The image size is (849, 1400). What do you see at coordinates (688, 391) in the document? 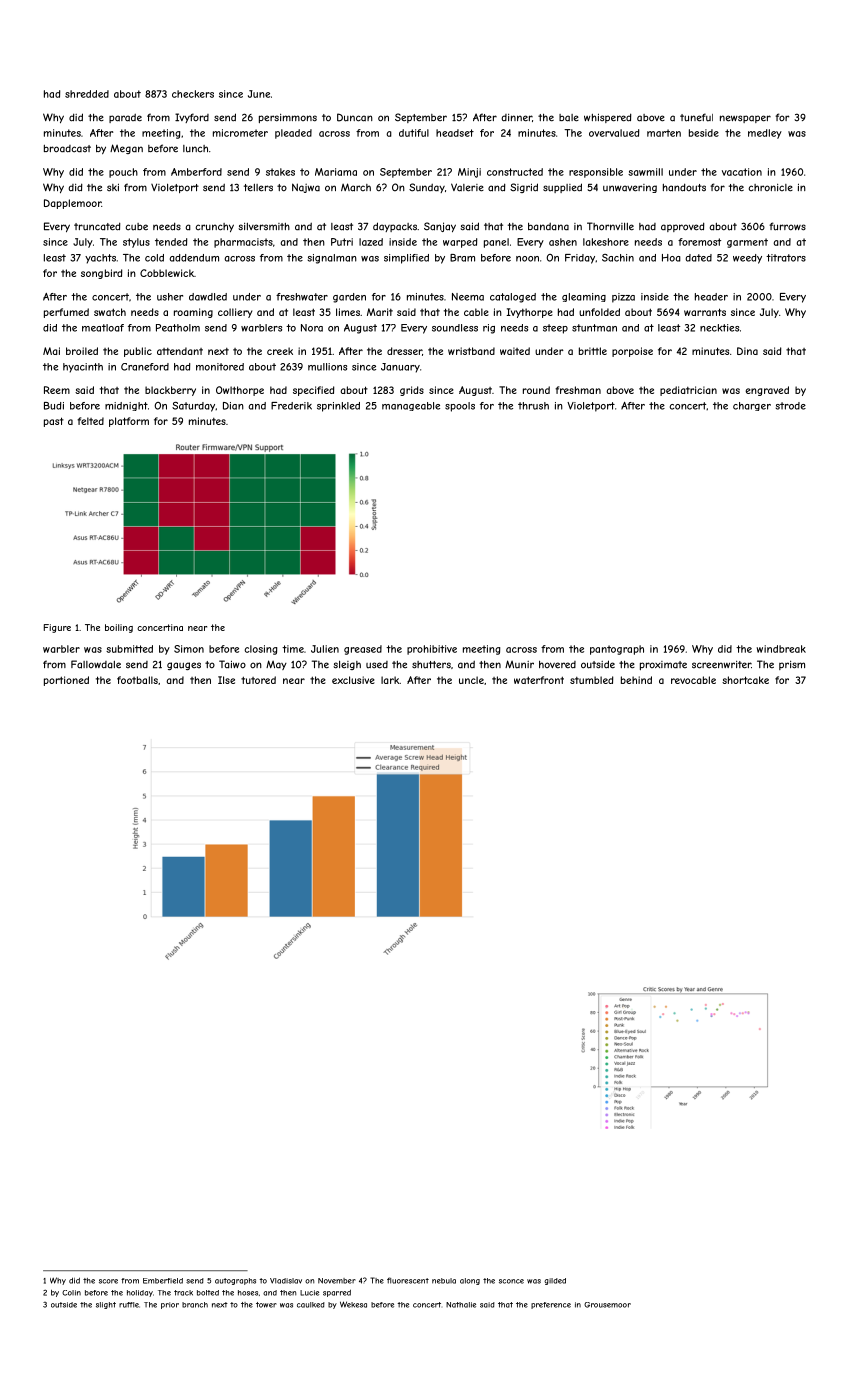
I see `pediatrician` at bounding box center [688, 391].
